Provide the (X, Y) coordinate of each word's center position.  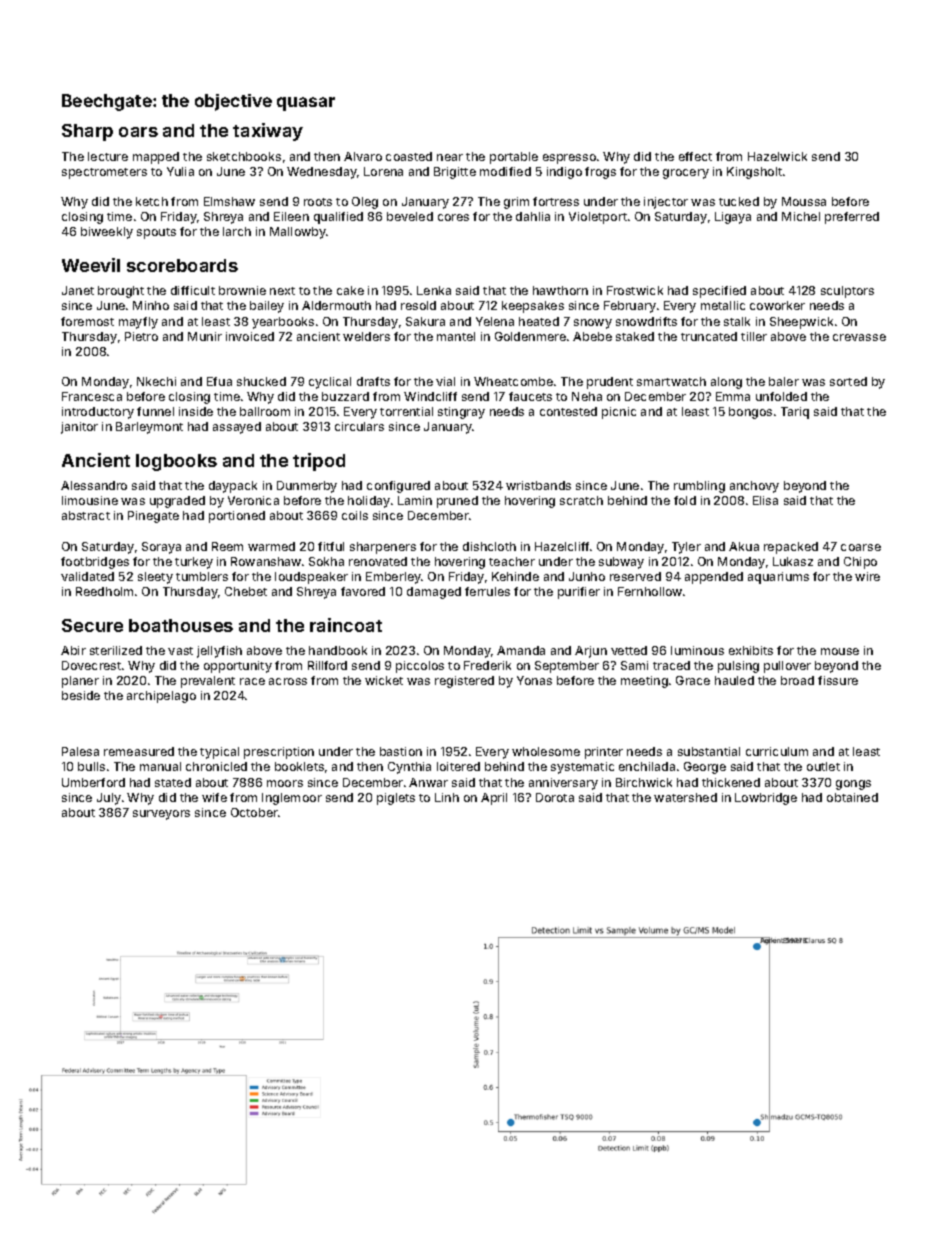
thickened (731, 782)
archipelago (161, 697)
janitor (79, 428)
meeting (644, 682)
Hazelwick (777, 156)
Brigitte (455, 173)
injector (666, 203)
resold (418, 305)
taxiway (268, 132)
